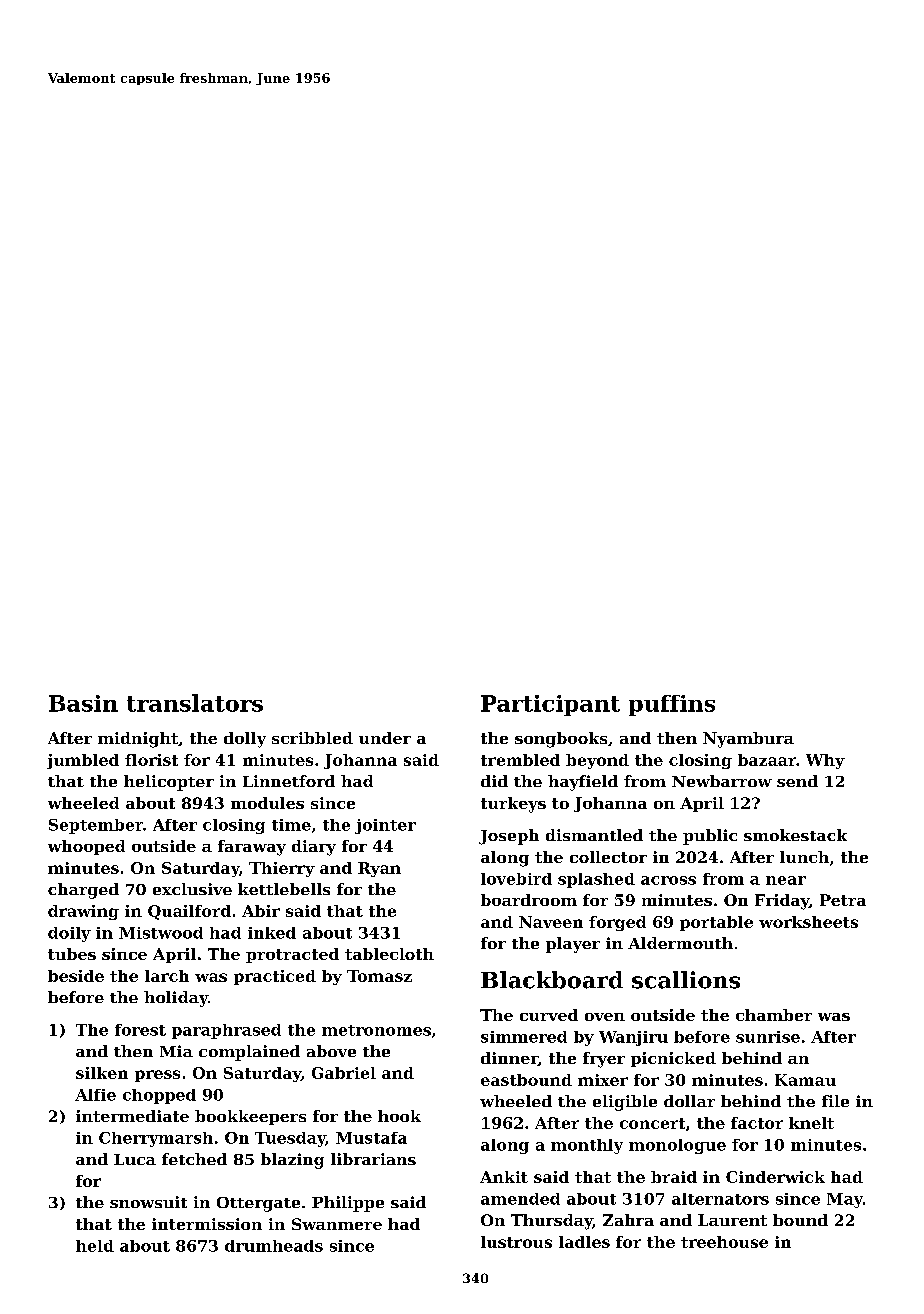  What do you see at coordinates (724, 1242) in the screenshot?
I see `treehouse` at bounding box center [724, 1242].
